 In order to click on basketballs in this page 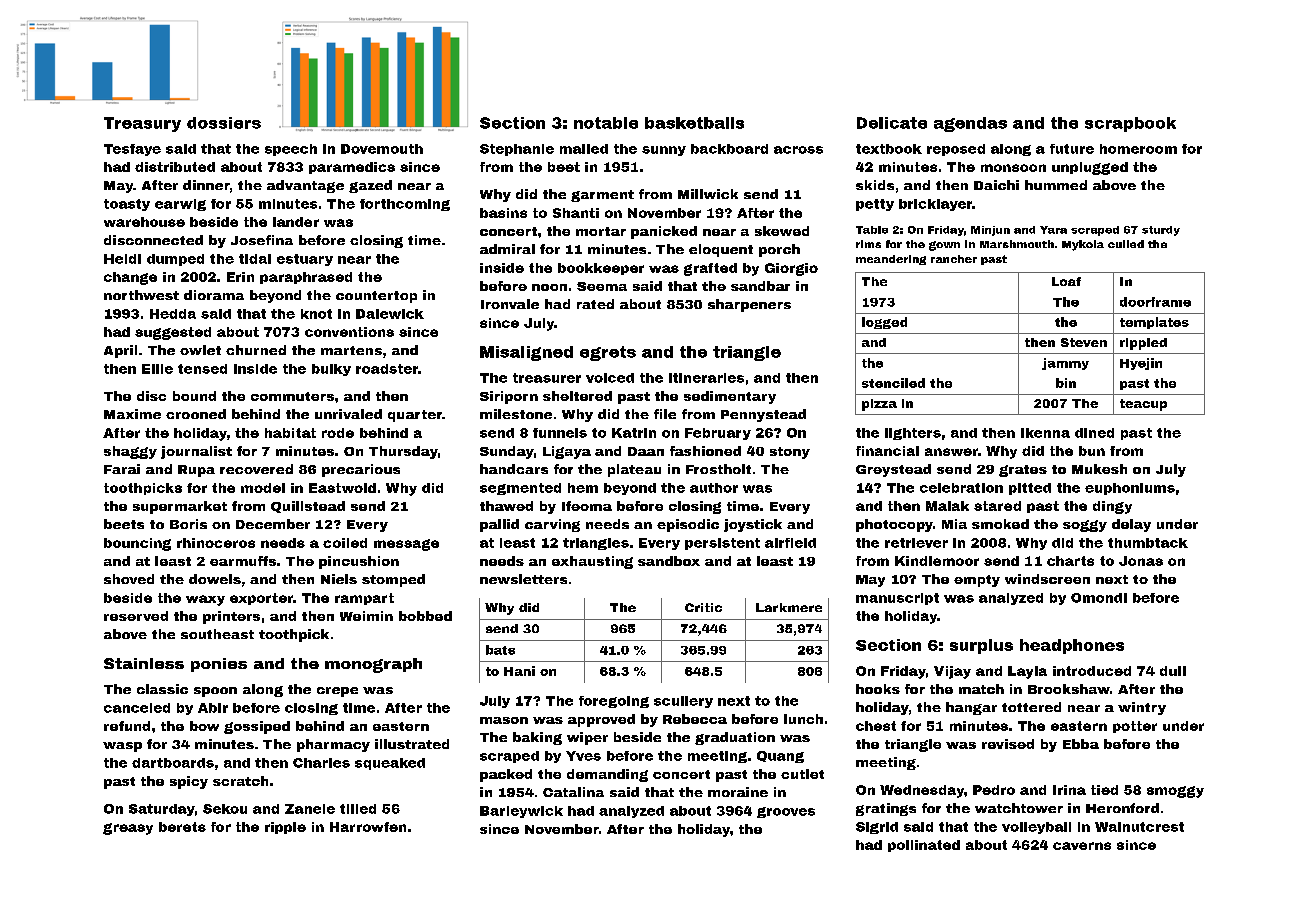, I will do `click(694, 123)`.
